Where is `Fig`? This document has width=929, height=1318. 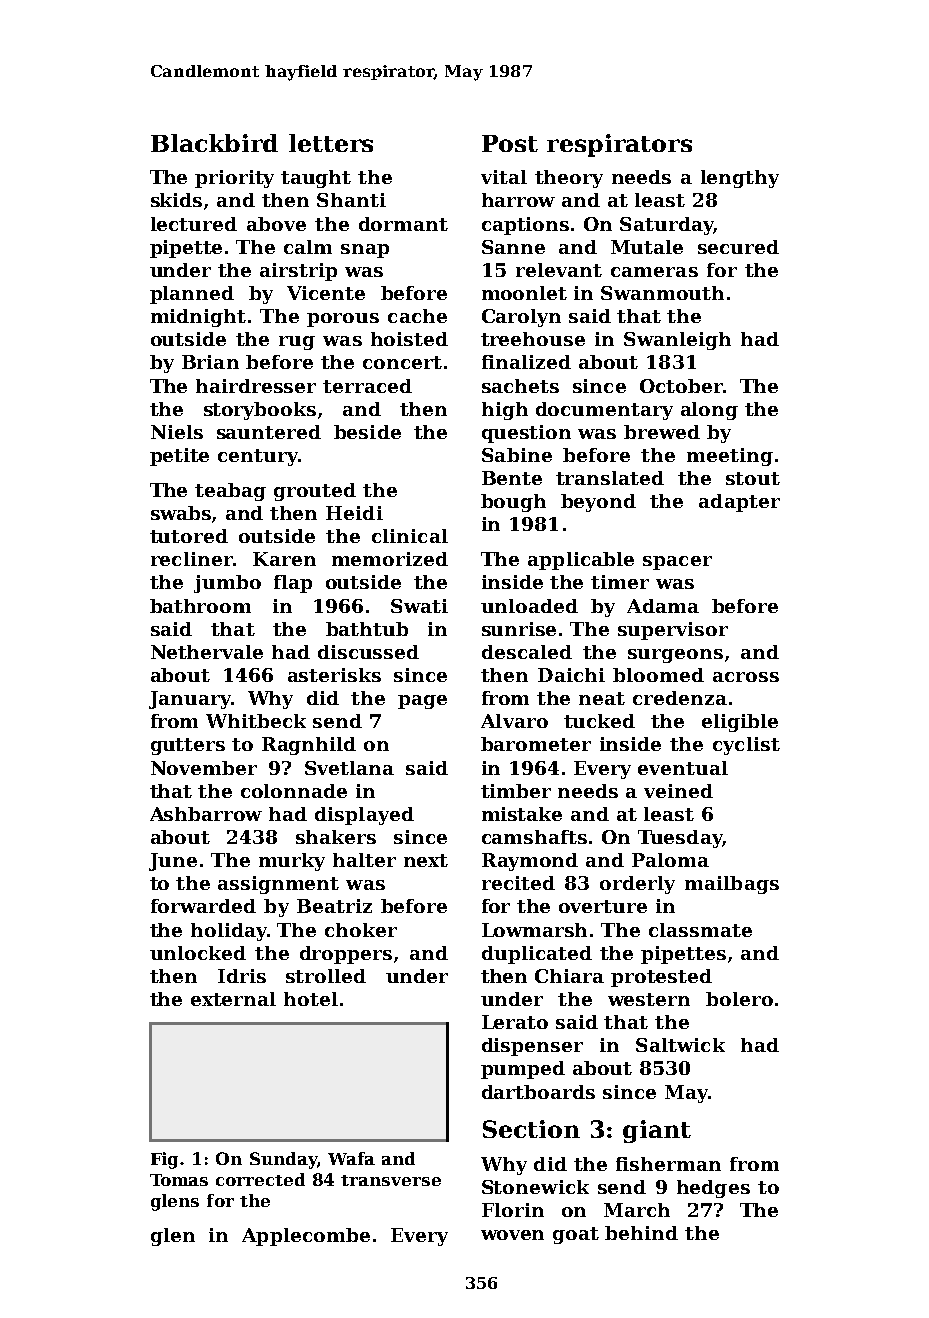 Fig is located at coordinates (164, 1160).
